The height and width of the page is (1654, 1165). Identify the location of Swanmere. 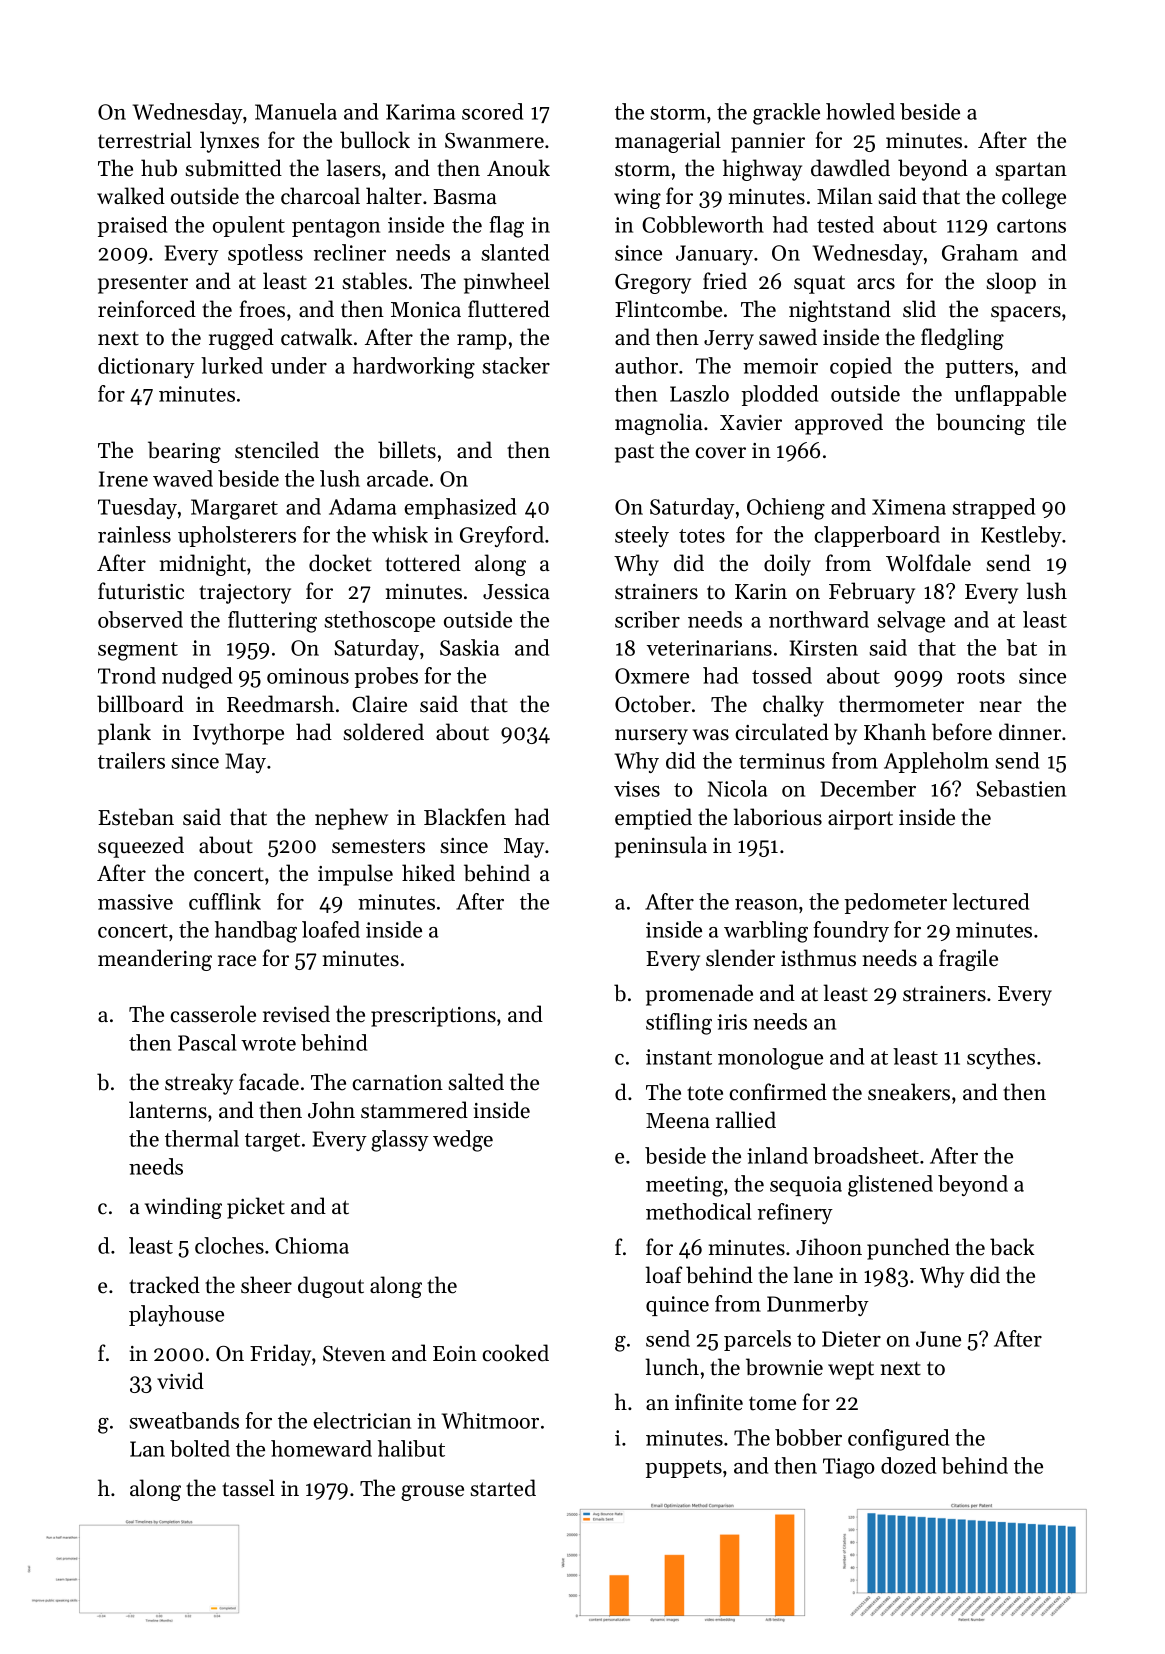
(494, 141).
